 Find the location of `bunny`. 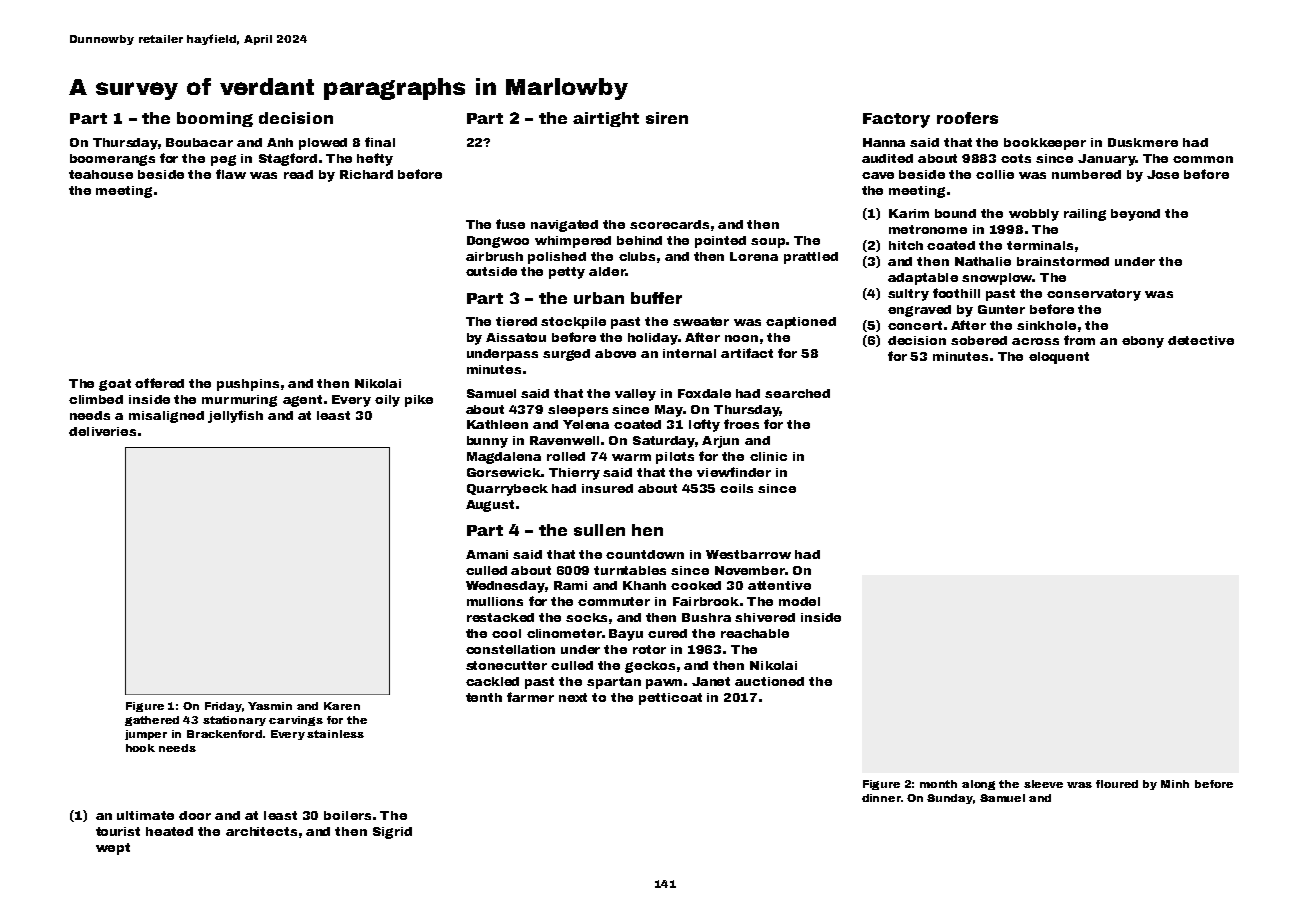

bunny is located at coordinates (487, 442).
